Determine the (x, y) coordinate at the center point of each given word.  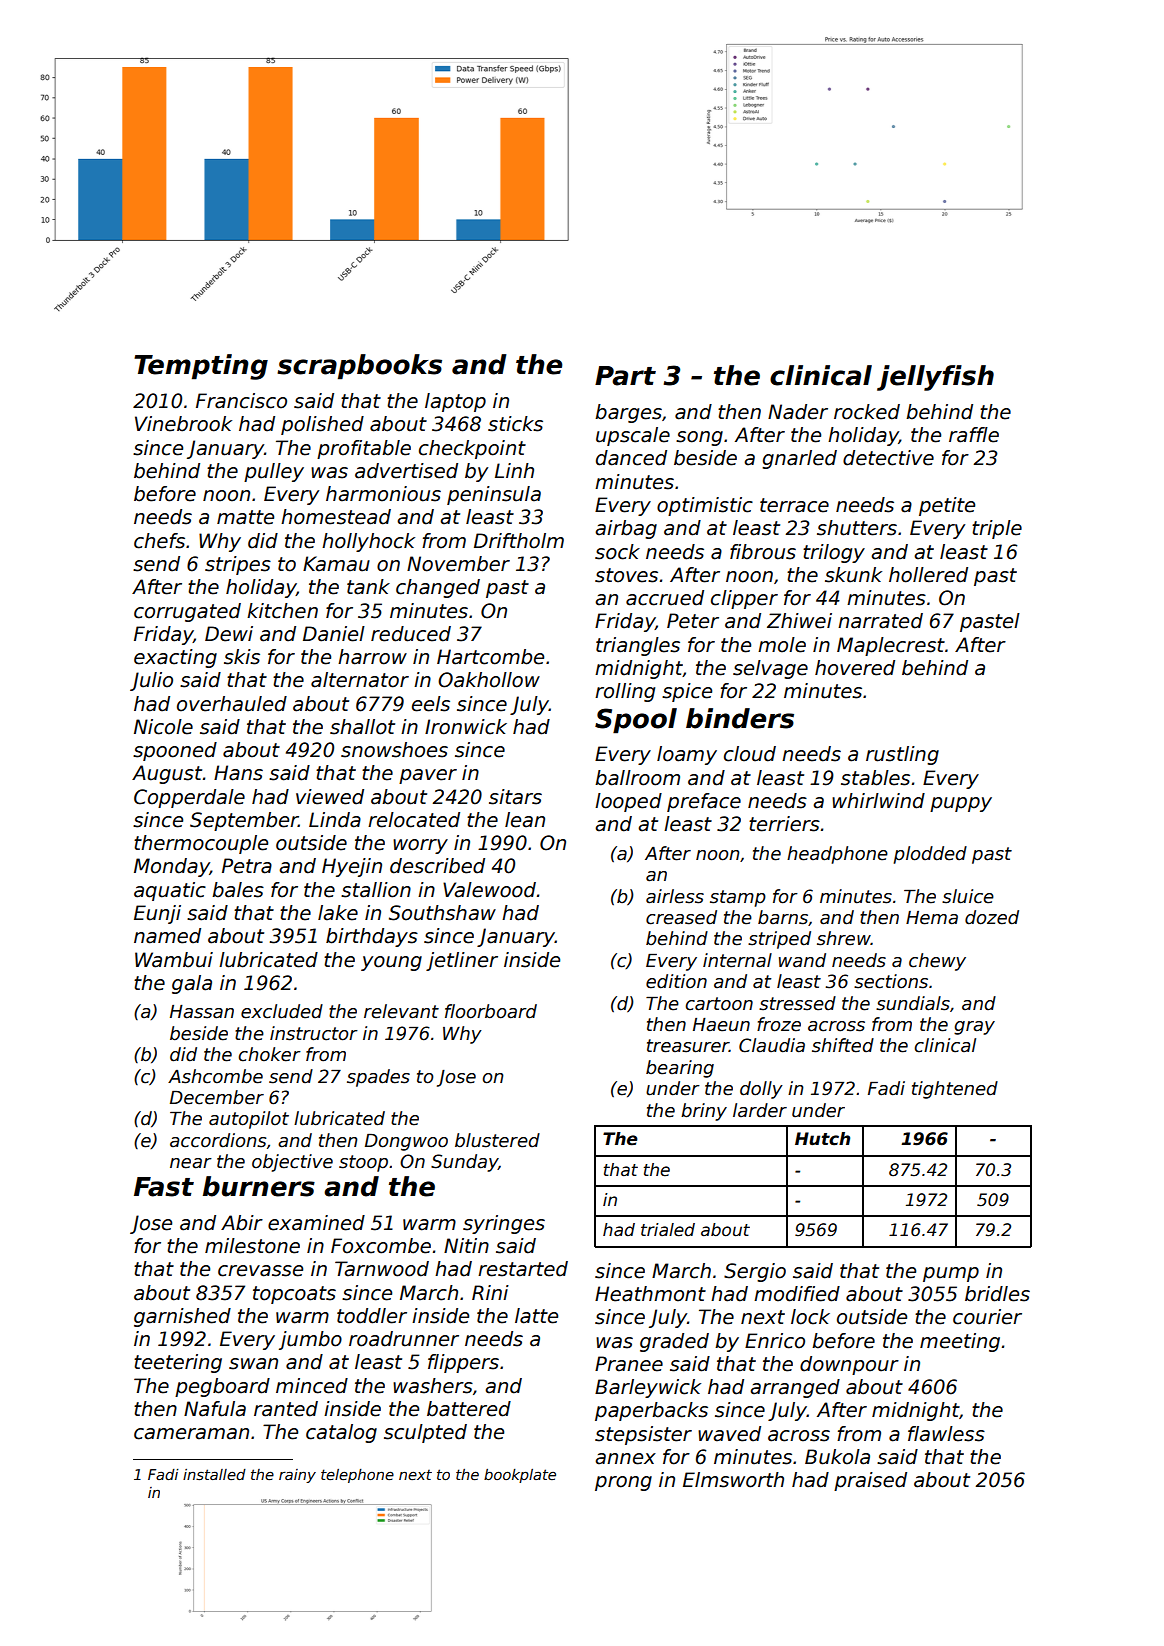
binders (740, 718)
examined (316, 1223)
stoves (626, 575)
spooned (175, 751)
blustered (497, 1140)
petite (947, 506)
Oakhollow (489, 680)
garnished (182, 1317)
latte (536, 1316)
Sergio (755, 1272)
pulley (274, 472)
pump (951, 1274)
